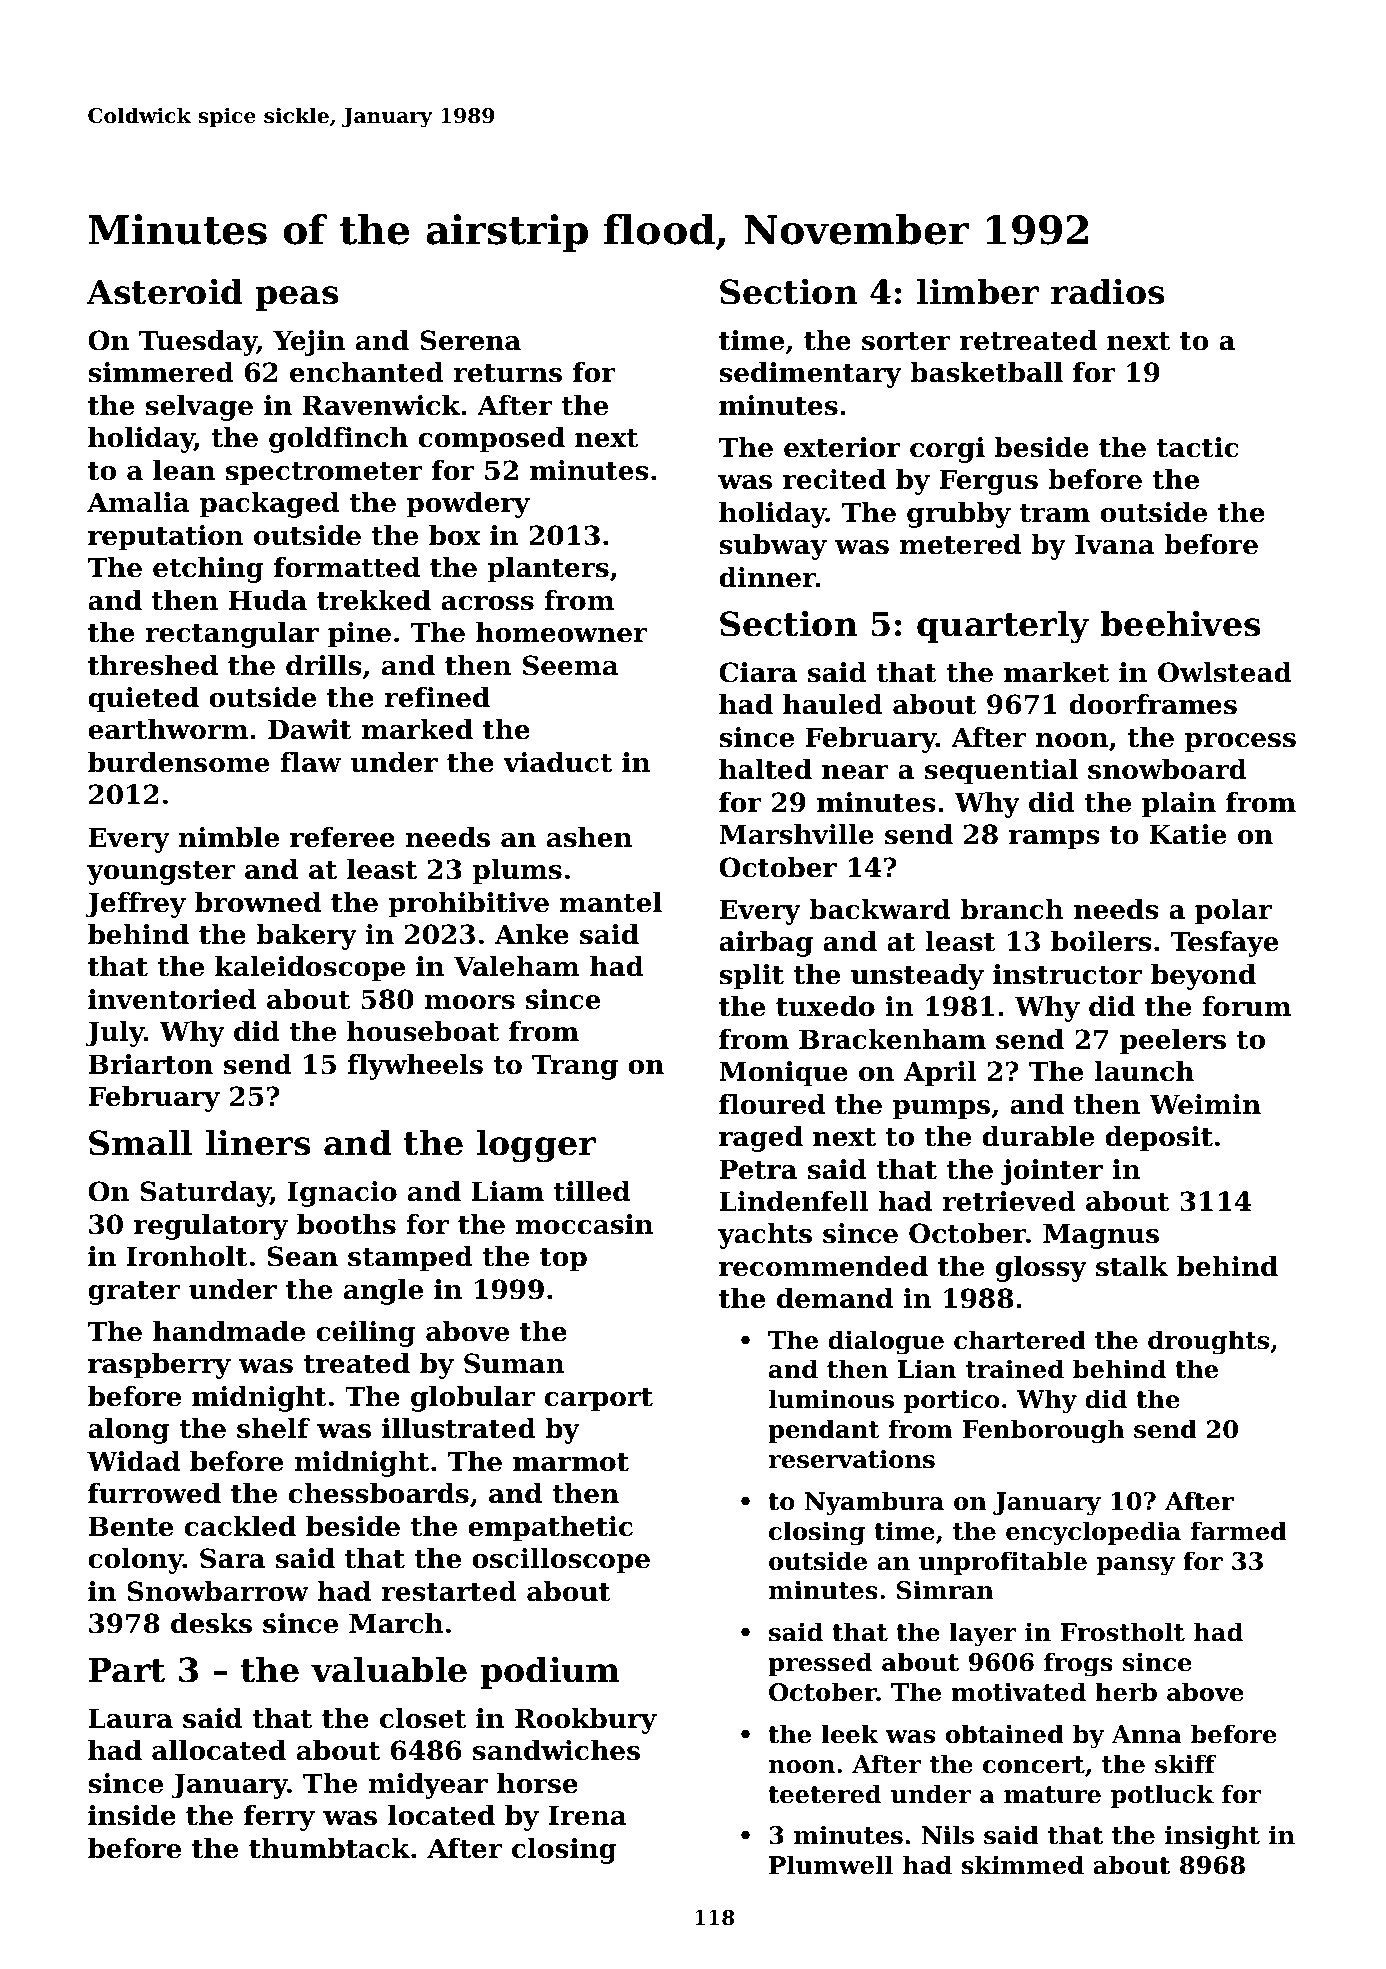 This image has height=1969, width=1386. What do you see at coordinates (1246, 1006) in the image?
I see `forum` at bounding box center [1246, 1006].
